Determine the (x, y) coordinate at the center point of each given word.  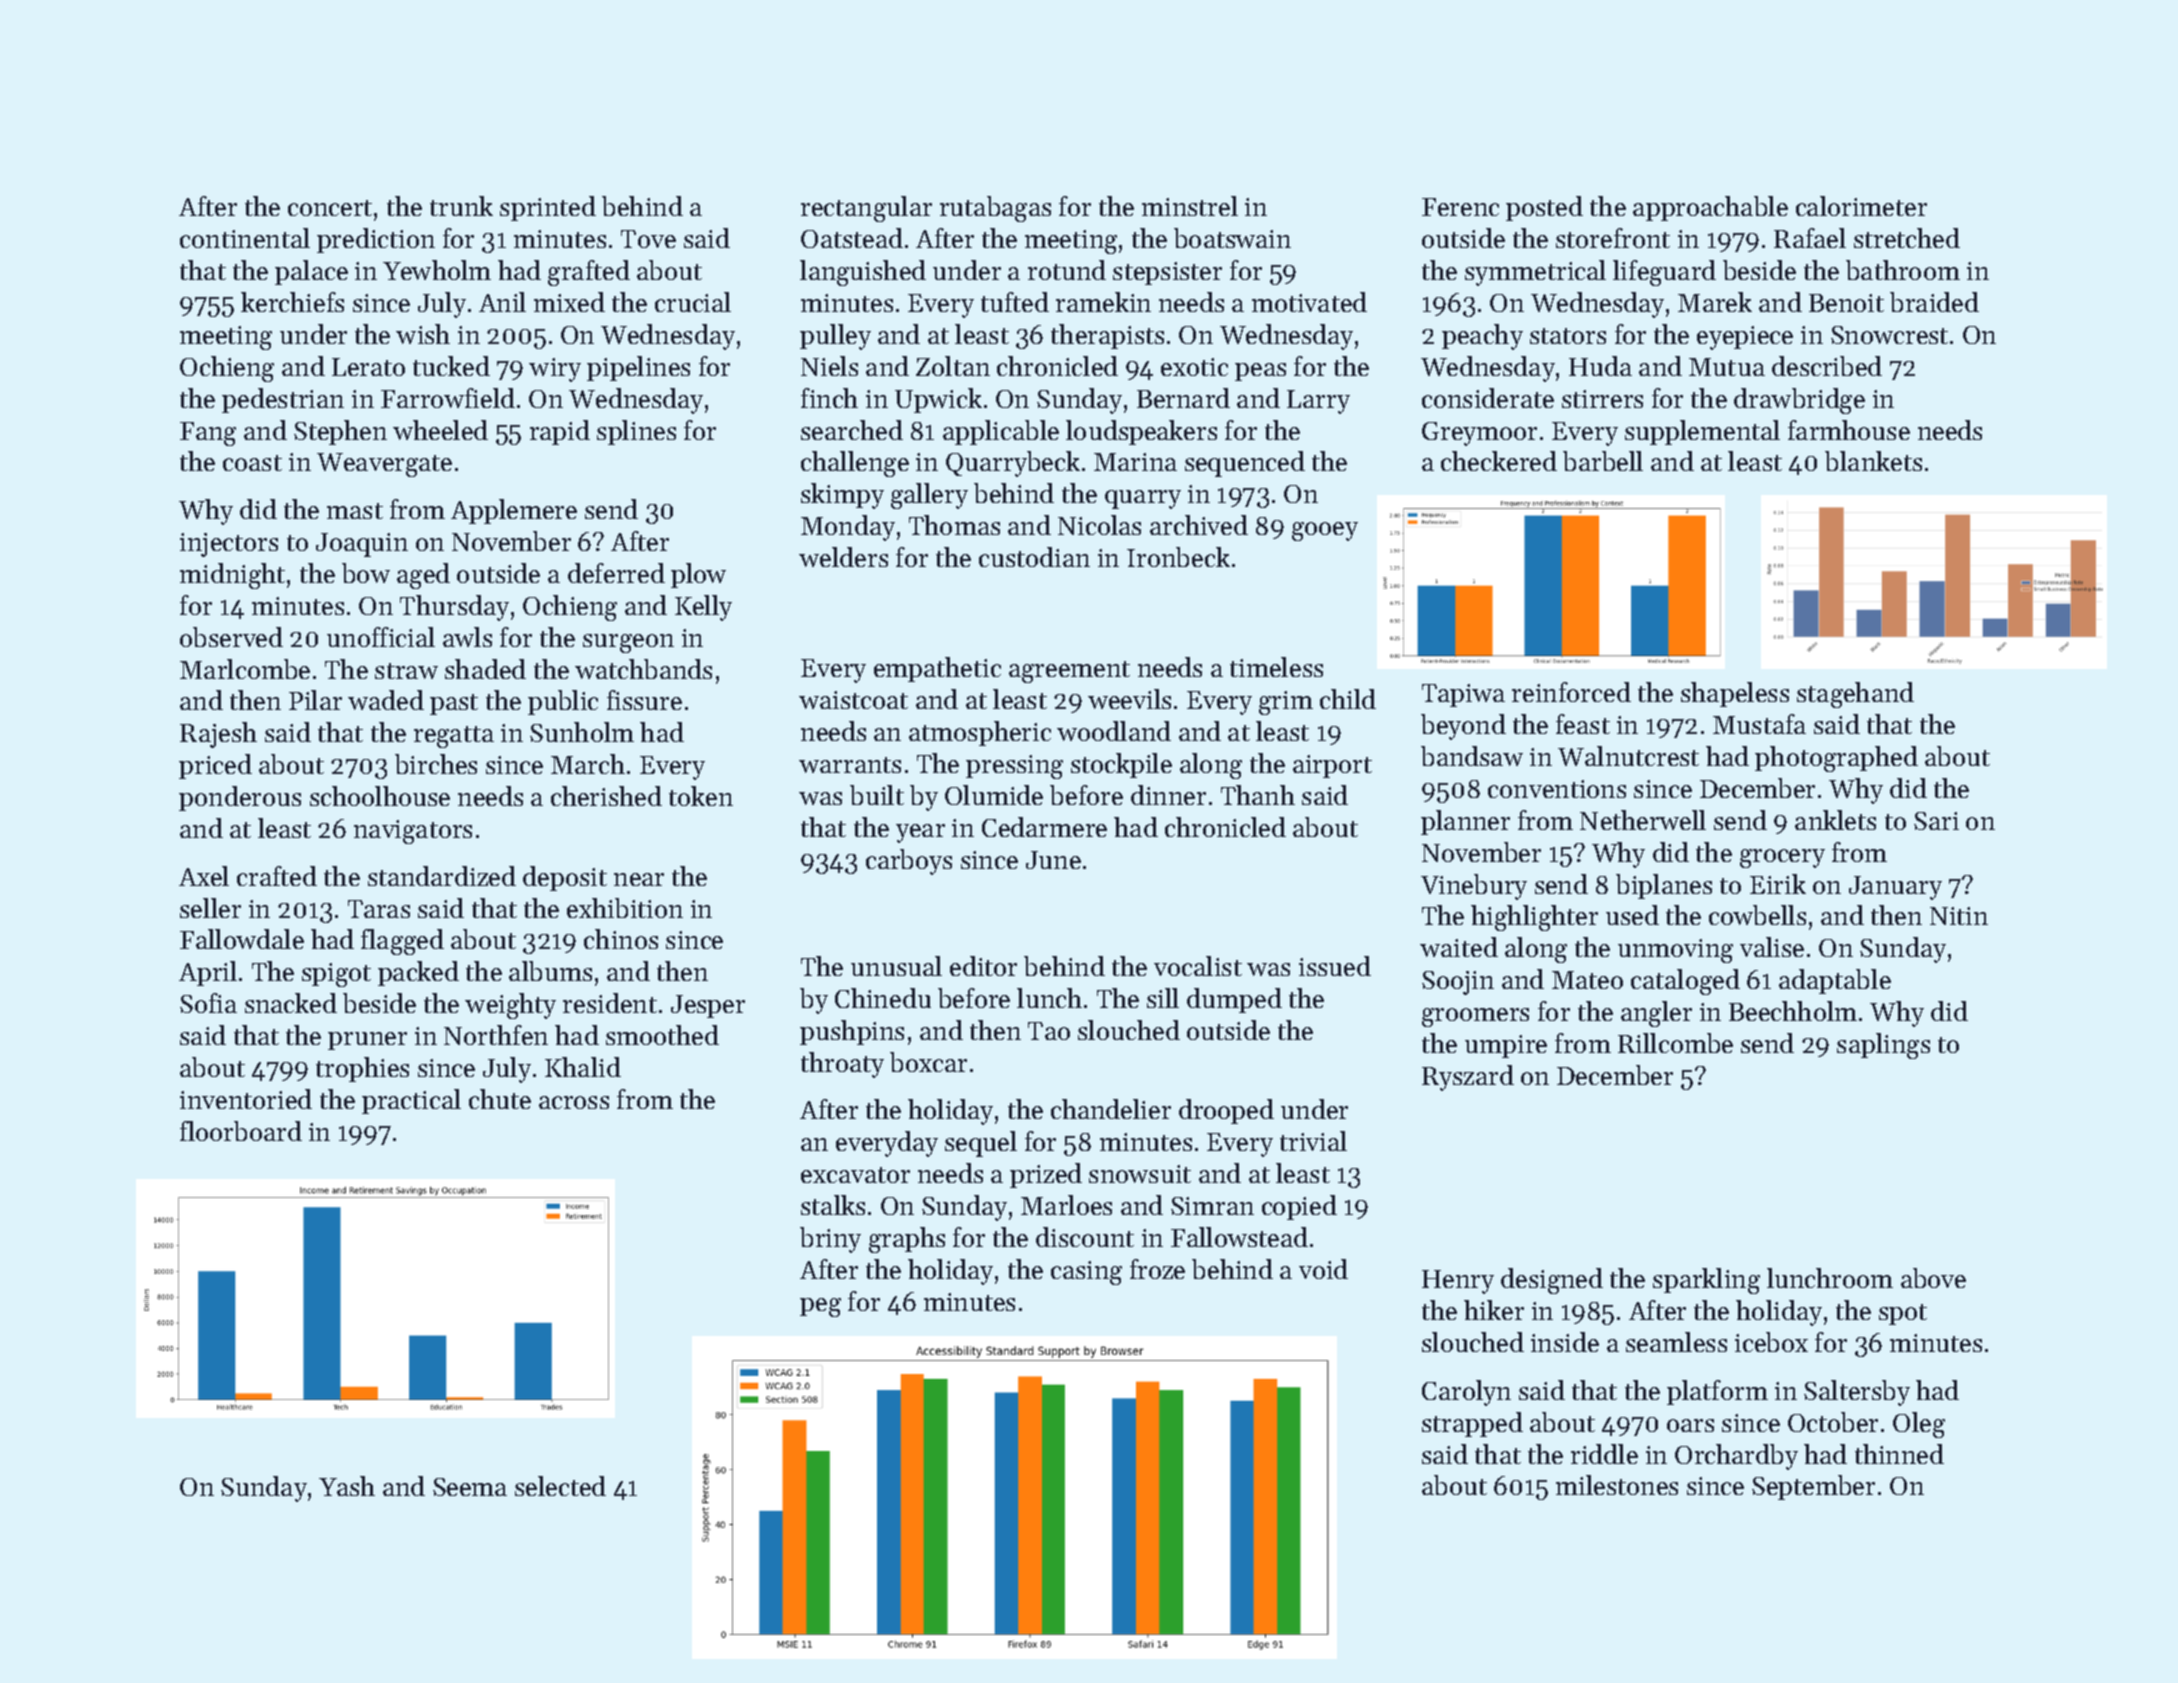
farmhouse (1849, 430)
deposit (565, 878)
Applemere (514, 511)
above (1933, 1278)
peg (820, 1307)
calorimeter (1861, 206)
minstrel (1190, 206)
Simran (1212, 1206)
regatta (454, 737)
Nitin (1959, 916)
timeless (1276, 667)
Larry (1318, 402)
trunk (461, 206)
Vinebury (1474, 887)
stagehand (1855, 695)
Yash (347, 1486)
